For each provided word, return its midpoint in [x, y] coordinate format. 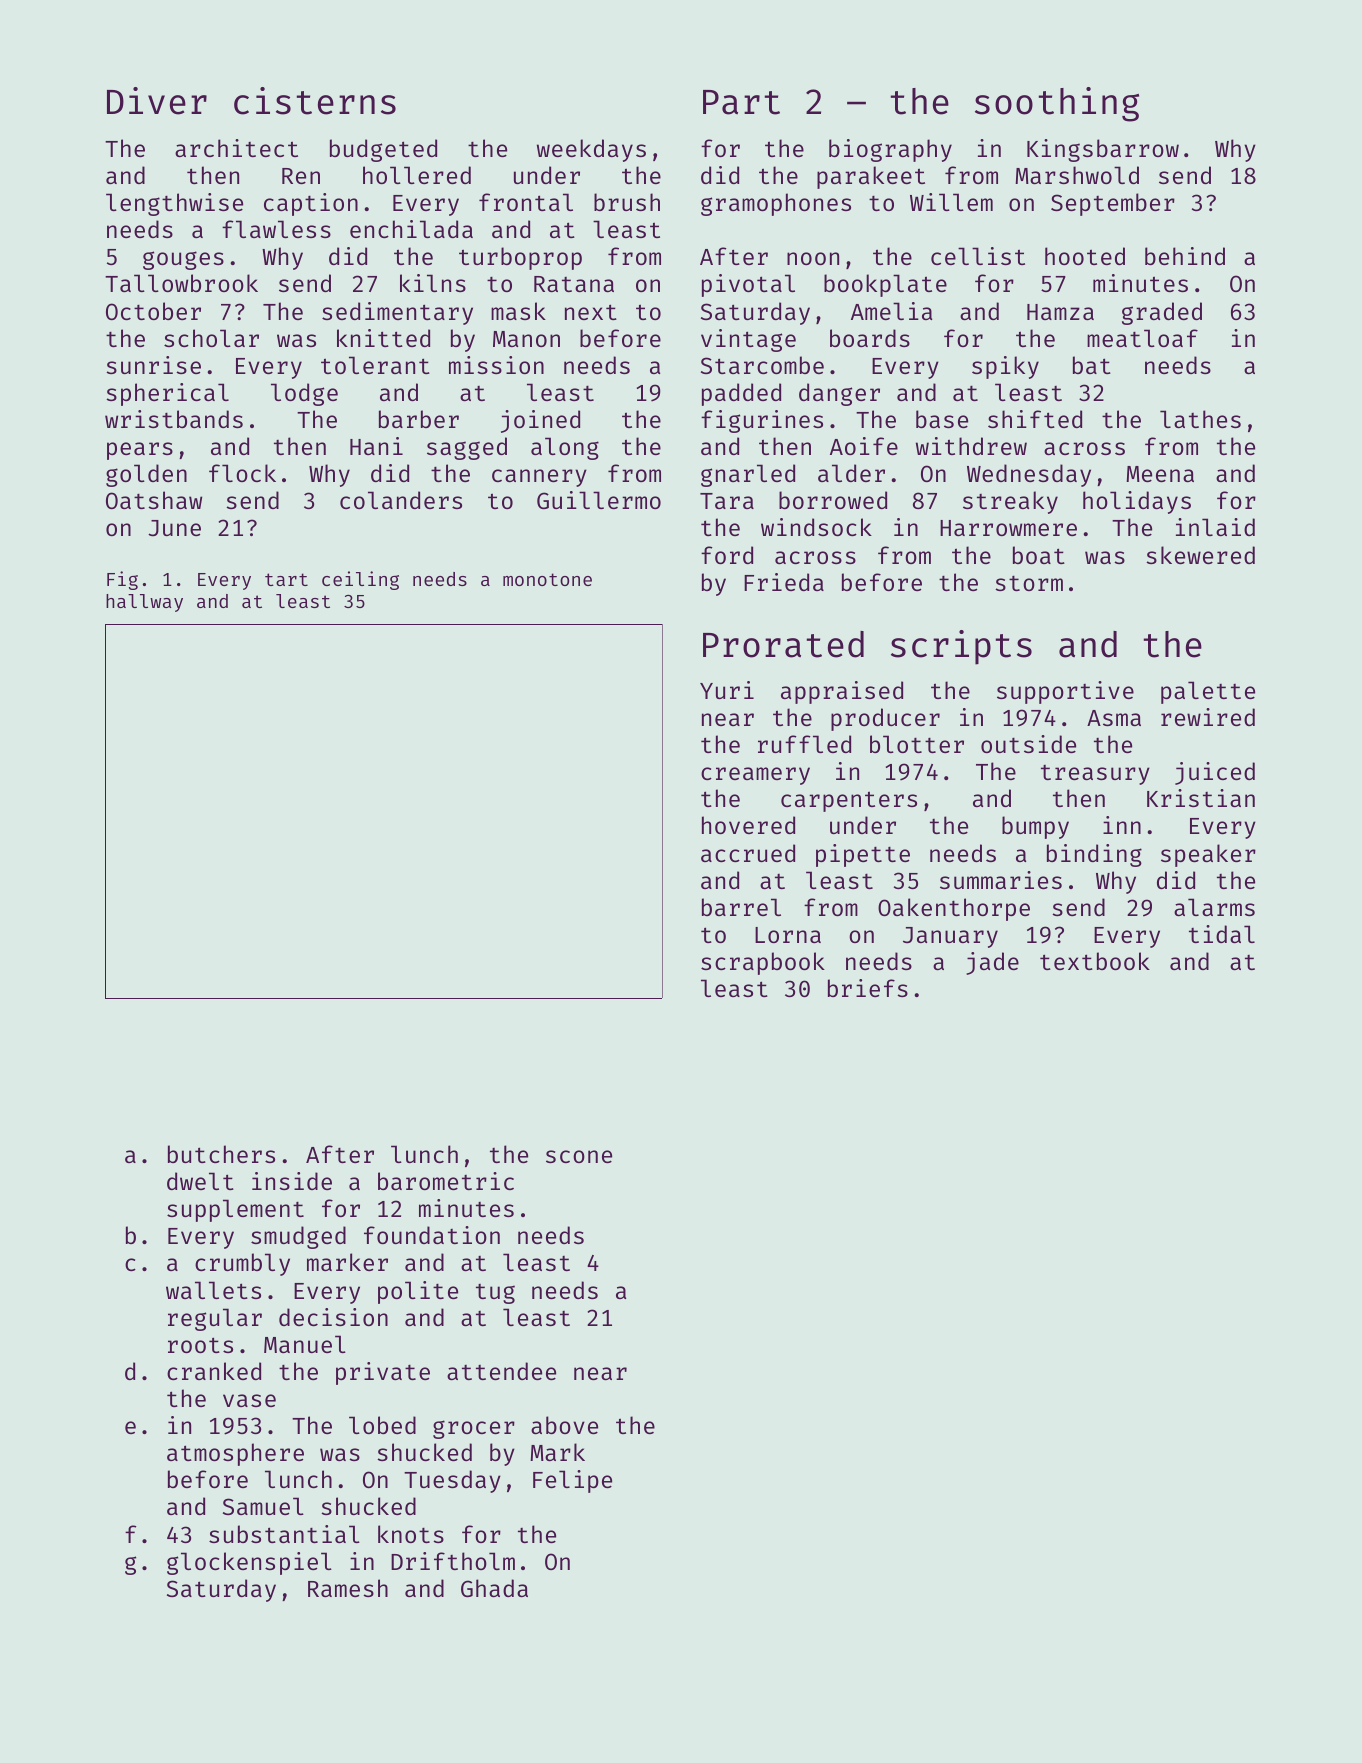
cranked [214, 1371]
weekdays [591, 150]
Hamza [1060, 312]
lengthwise [174, 204]
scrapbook [763, 963]
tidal [1222, 934]
